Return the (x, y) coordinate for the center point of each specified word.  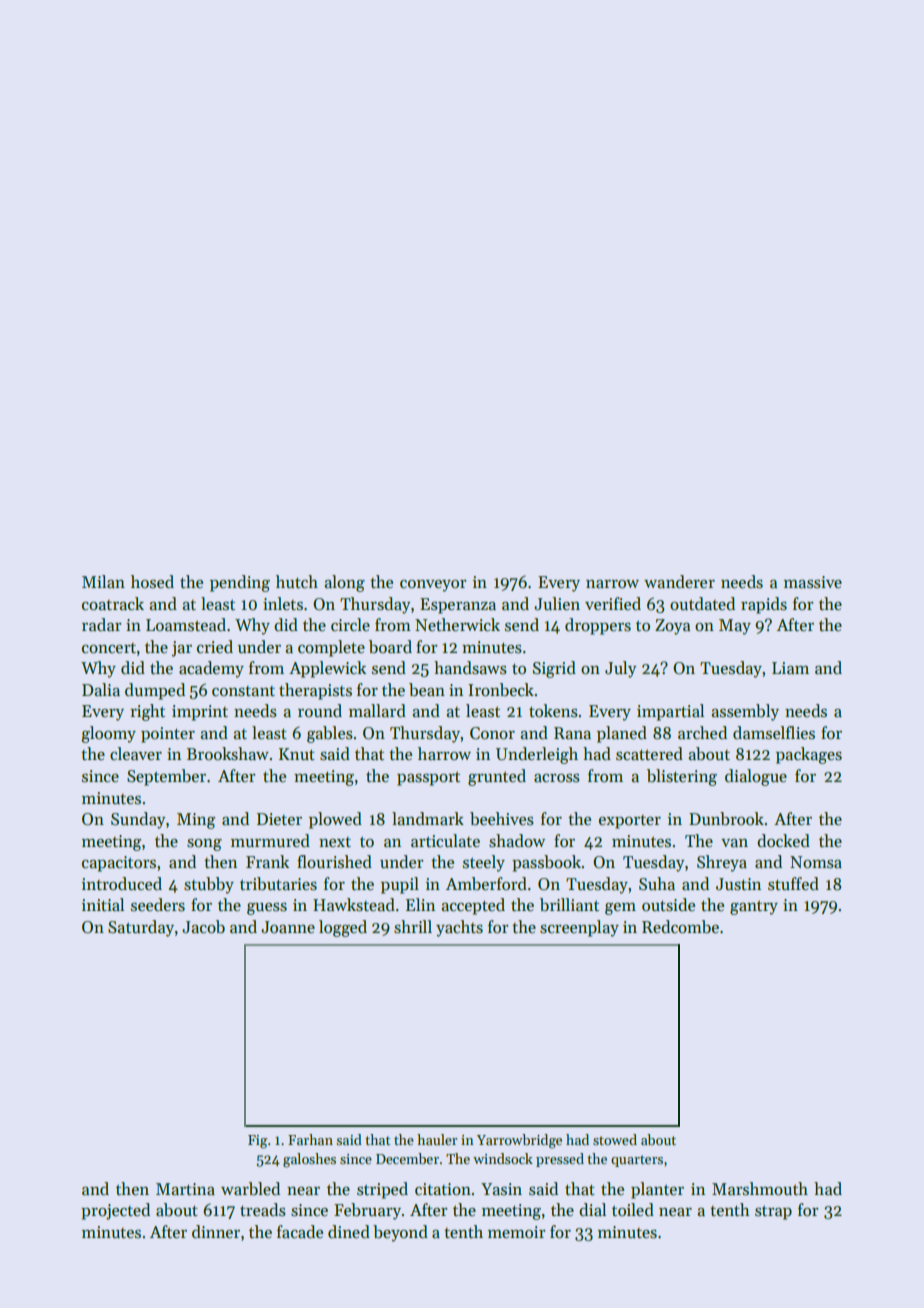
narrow (612, 584)
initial (103, 904)
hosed (152, 582)
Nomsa (816, 862)
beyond (400, 1233)
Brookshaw (228, 754)
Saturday (141, 928)
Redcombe (680, 927)
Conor (492, 733)
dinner (216, 1232)
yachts (459, 928)
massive (813, 582)
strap (773, 1212)
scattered (649, 754)
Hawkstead (354, 905)
